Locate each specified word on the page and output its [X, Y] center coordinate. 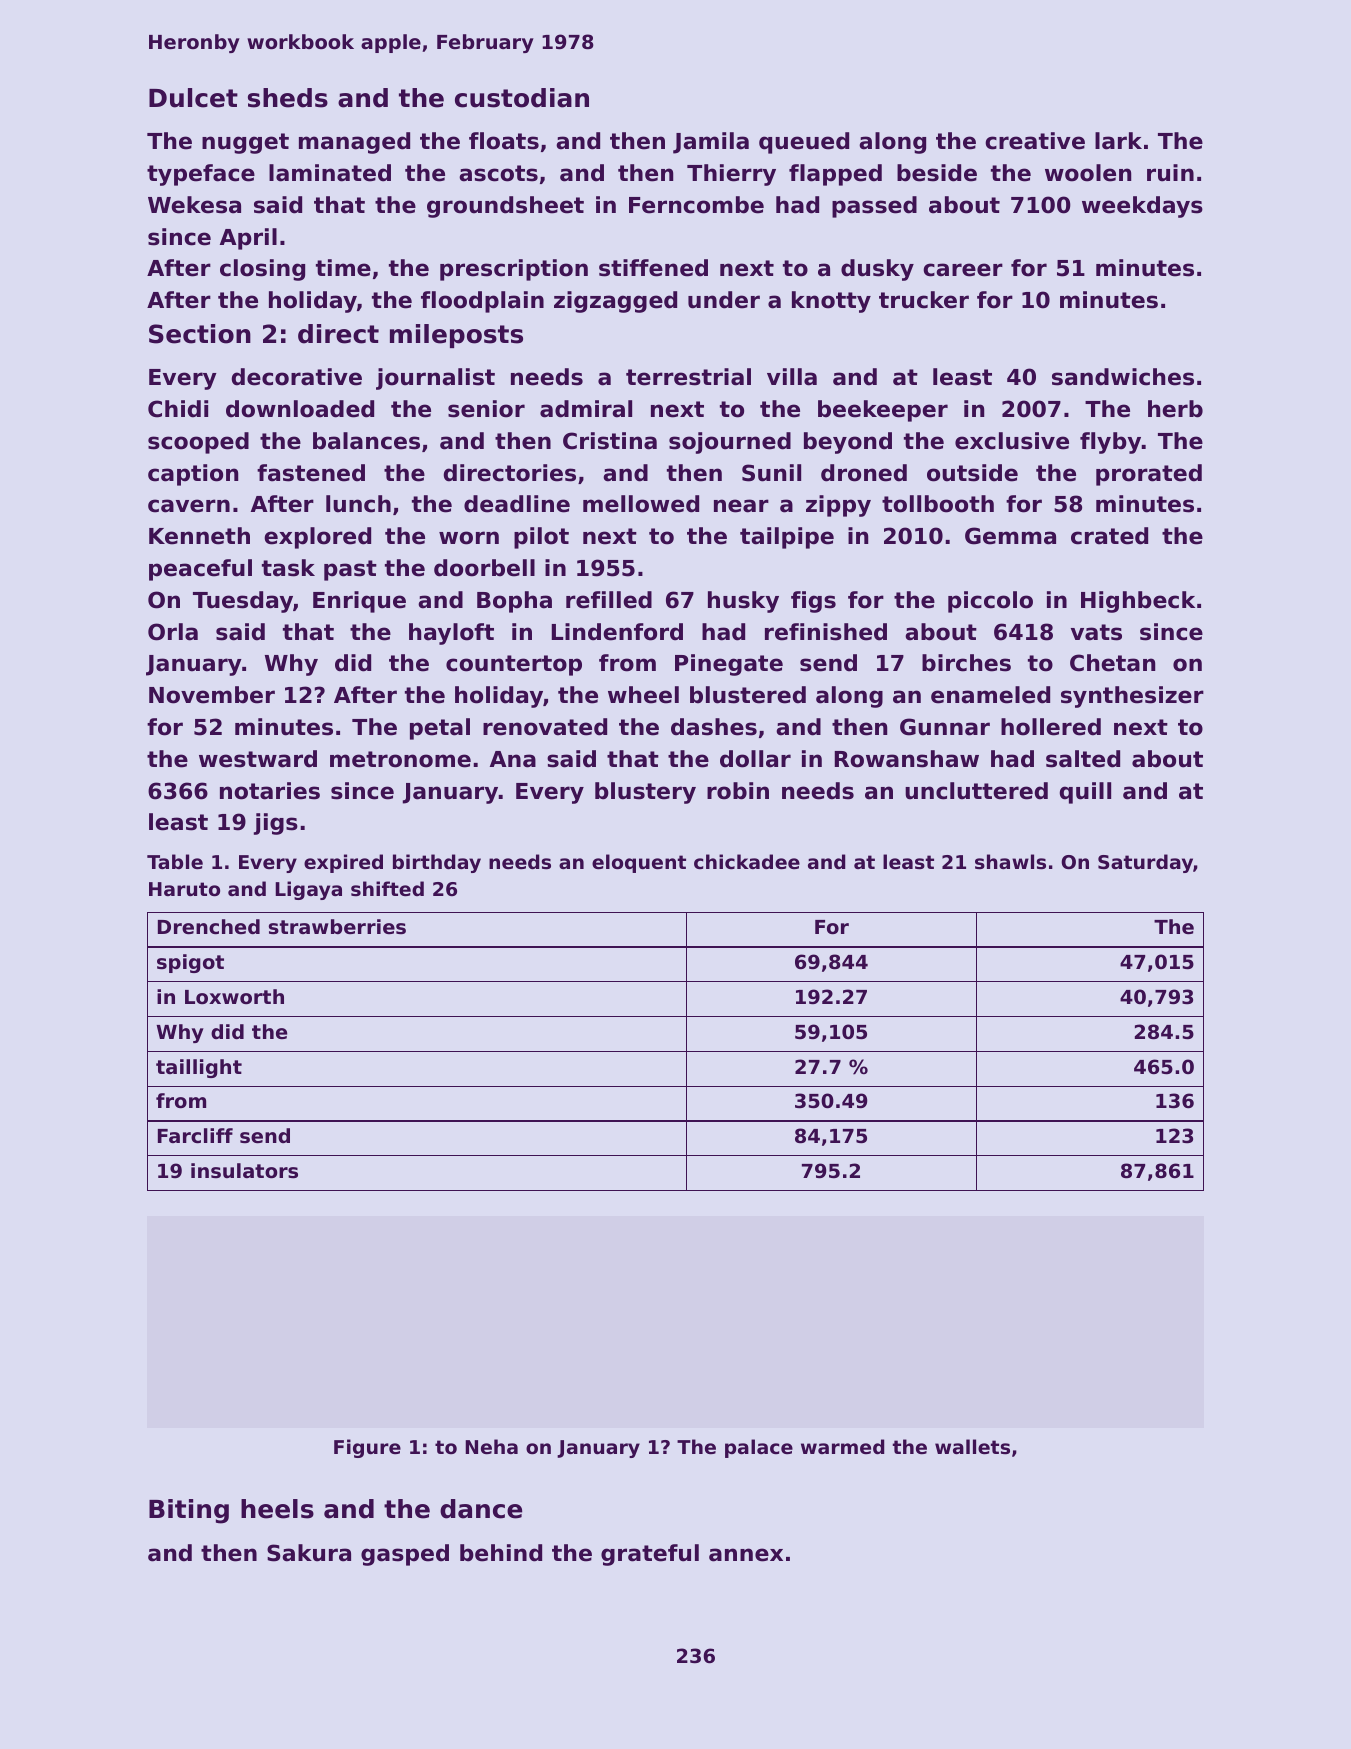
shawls [1010, 862]
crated [1109, 536]
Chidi [178, 409]
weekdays [1142, 207]
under [724, 300]
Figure [367, 1448]
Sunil [771, 473]
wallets [972, 1447]
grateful [650, 1555]
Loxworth [234, 996]
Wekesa [194, 205]
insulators [244, 1171]
